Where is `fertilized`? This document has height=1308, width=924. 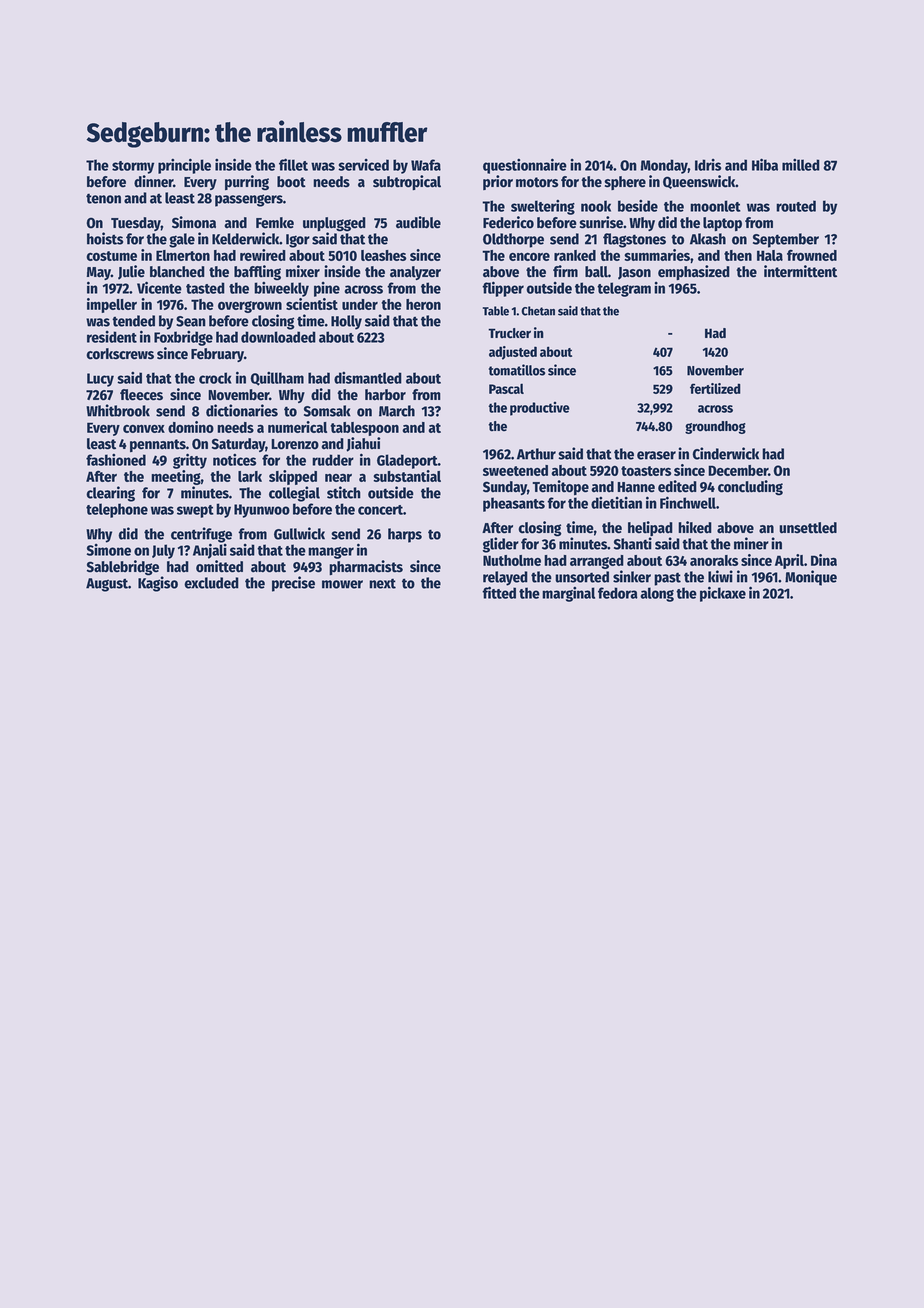
fertilized is located at coordinates (715, 388).
